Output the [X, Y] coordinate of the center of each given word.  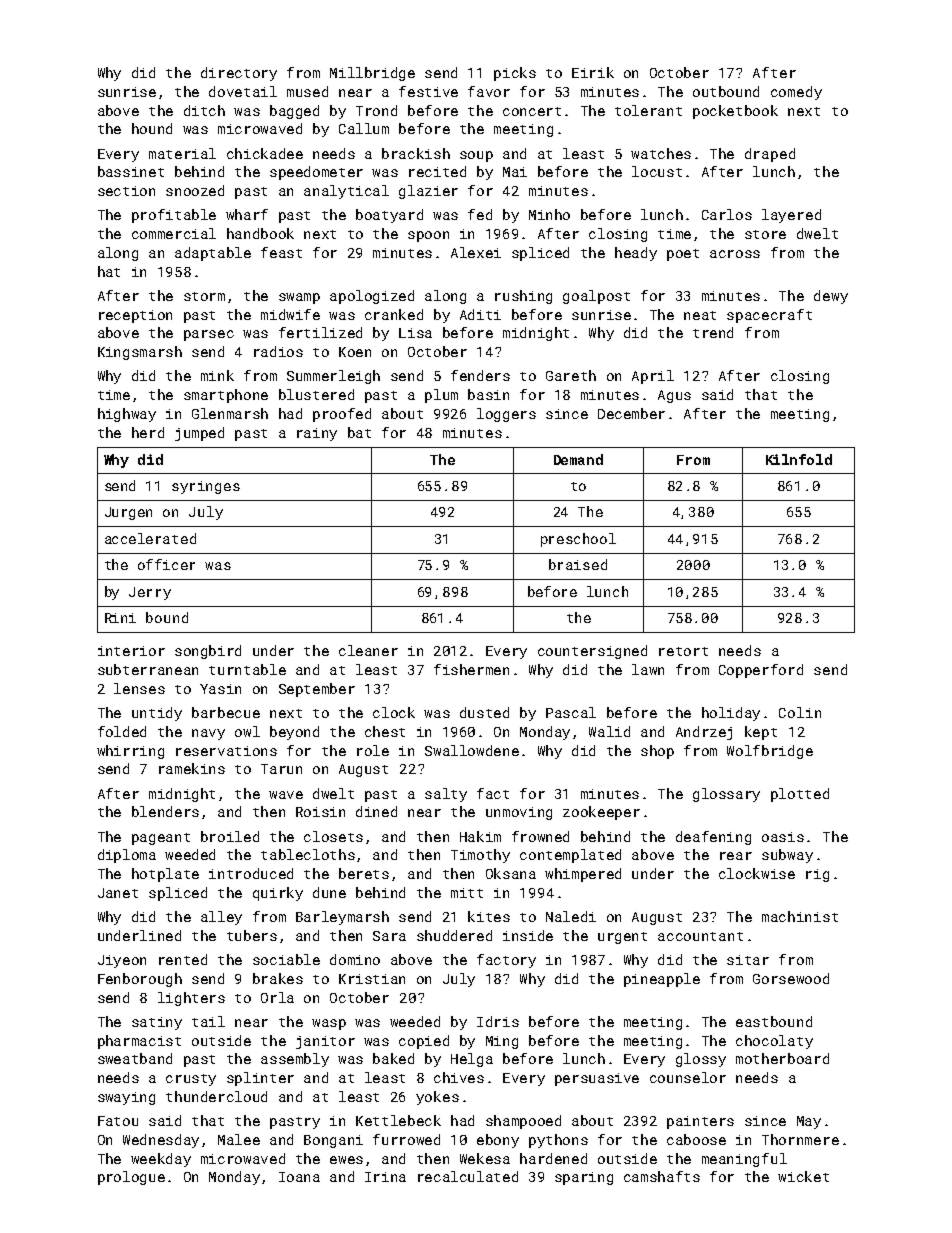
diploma [127, 856]
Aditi [480, 314]
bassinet [131, 171]
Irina [385, 1177]
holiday [731, 714]
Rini [120, 618]
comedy [796, 93]
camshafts [662, 1176]
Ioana [299, 1177]
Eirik [593, 72]
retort [683, 651]
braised [578, 564]
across [735, 254]
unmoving [519, 813]
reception [135, 316]
